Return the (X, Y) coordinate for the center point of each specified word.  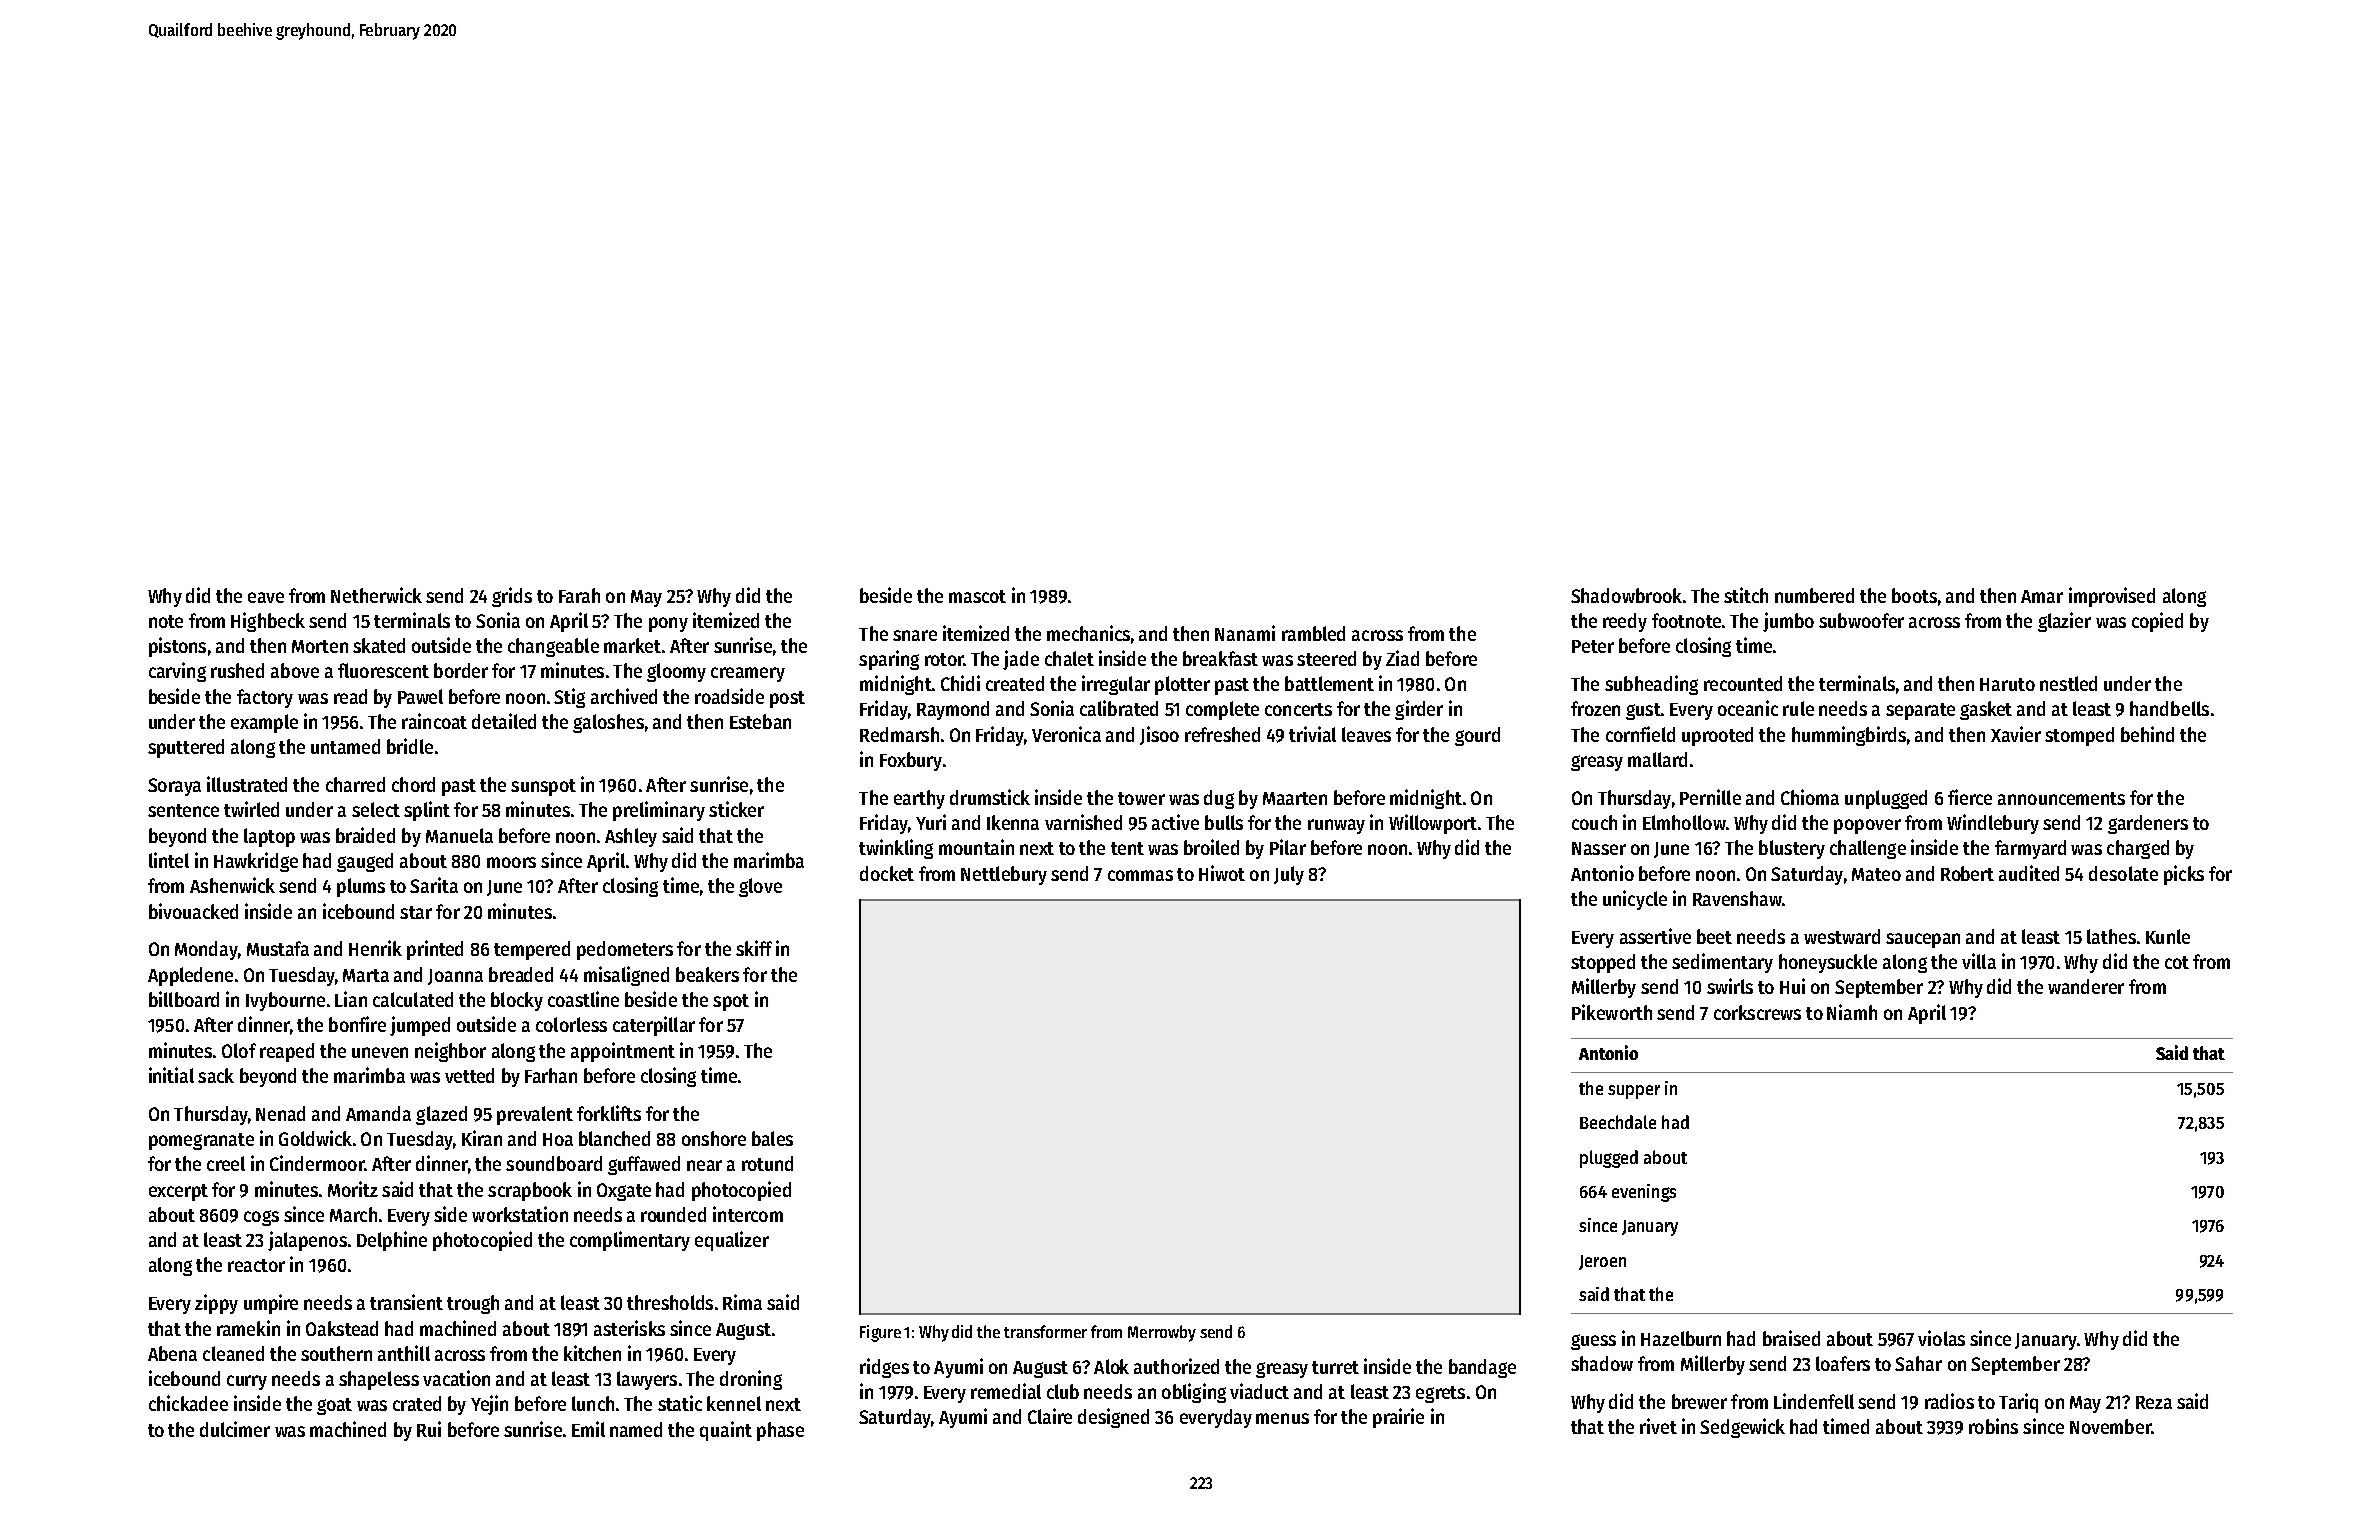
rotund (767, 1163)
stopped (1603, 963)
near (704, 1165)
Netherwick (376, 595)
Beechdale (1618, 1122)
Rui (429, 1429)
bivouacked (193, 911)
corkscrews (1757, 1012)
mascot (977, 596)
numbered (1814, 595)
